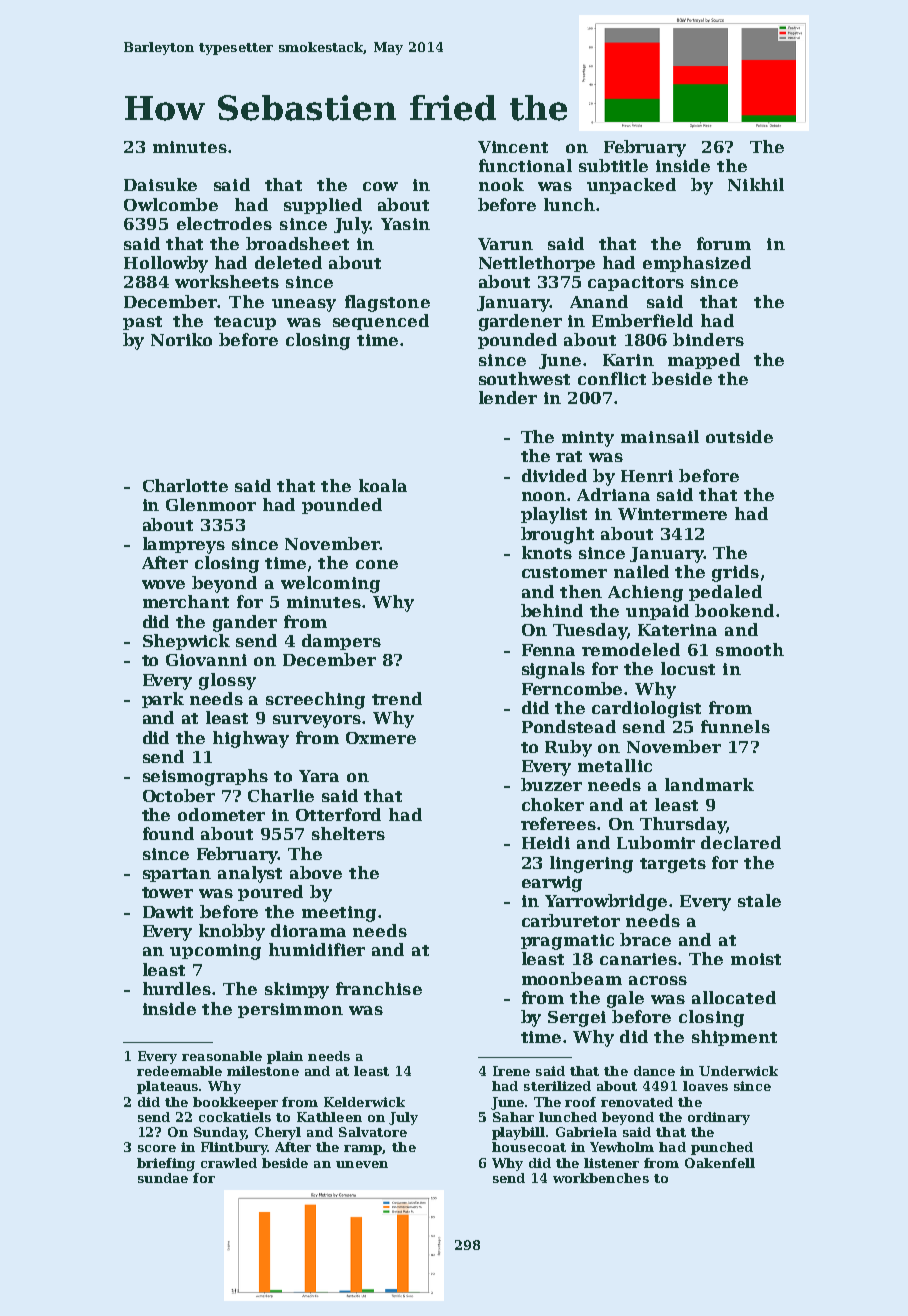 Image resolution: width=908 pixels, height=1316 pixels. Describe the element at coordinates (380, 186) in the image. I see `cow` at that location.
